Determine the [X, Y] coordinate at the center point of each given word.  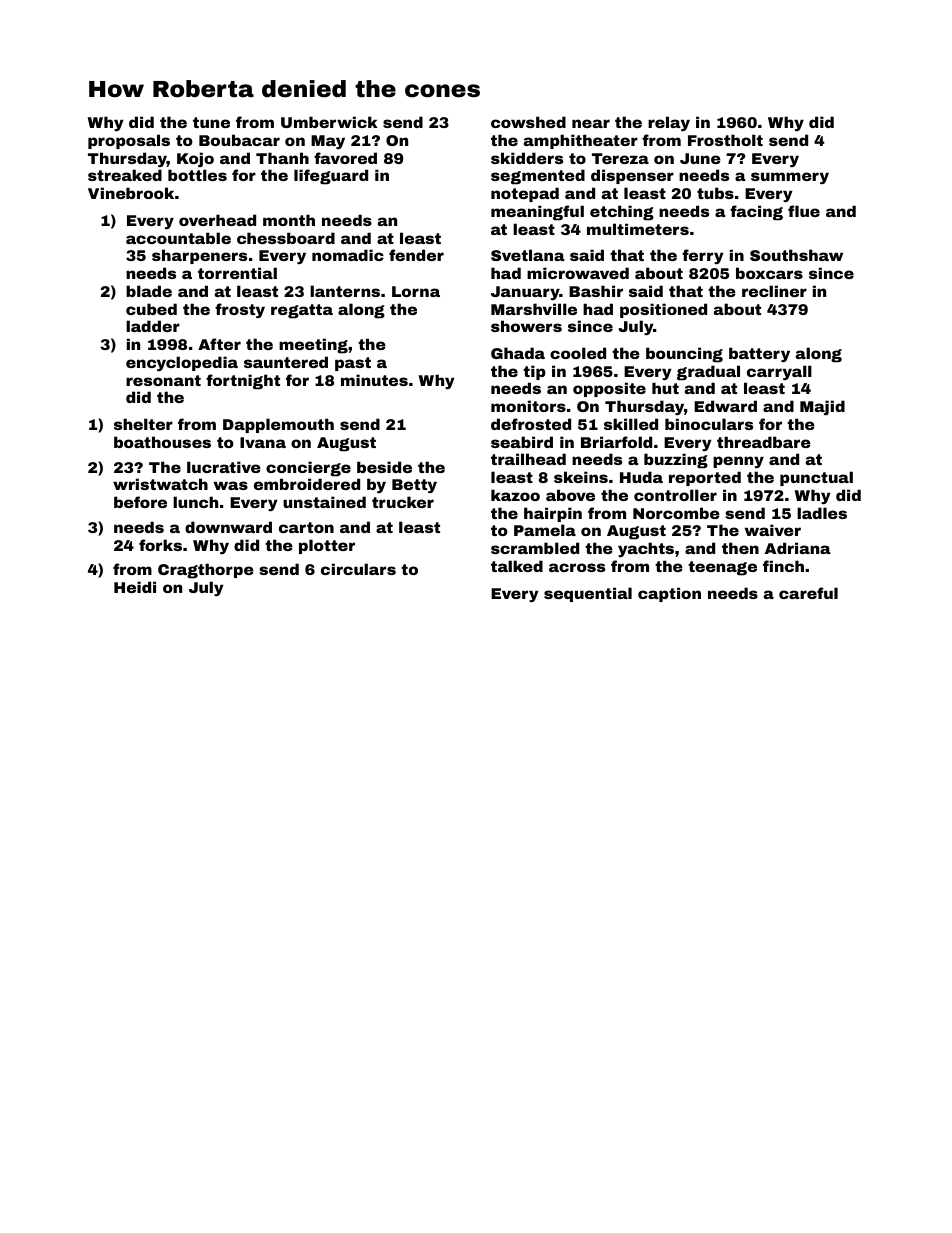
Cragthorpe [206, 571]
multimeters [638, 229]
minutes [374, 380]
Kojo [195, 159]
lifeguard [331, 177]
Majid [822, 407]
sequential [588, 594]
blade [149, 291]
